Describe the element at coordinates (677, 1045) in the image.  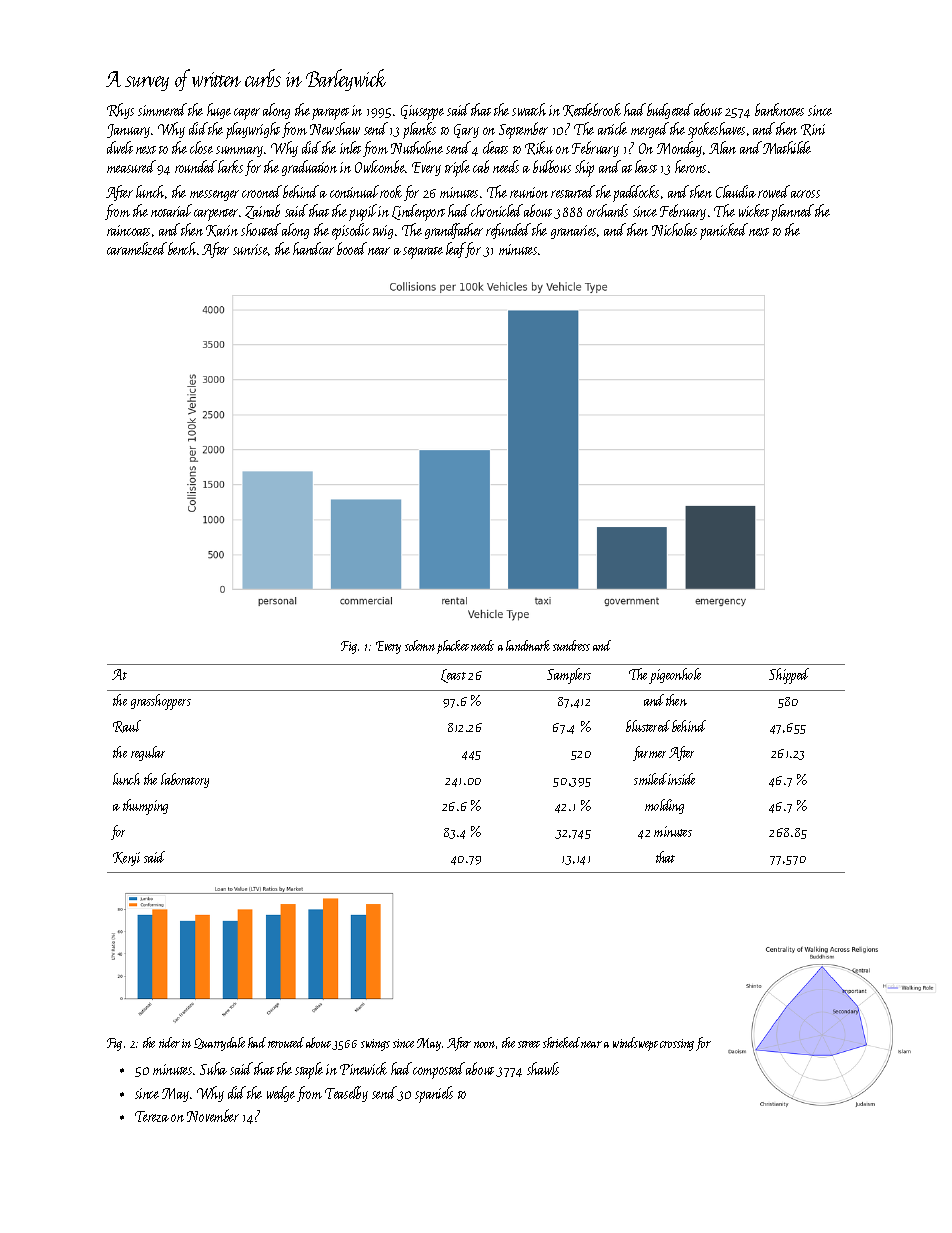
I see `crossing` at that location.
